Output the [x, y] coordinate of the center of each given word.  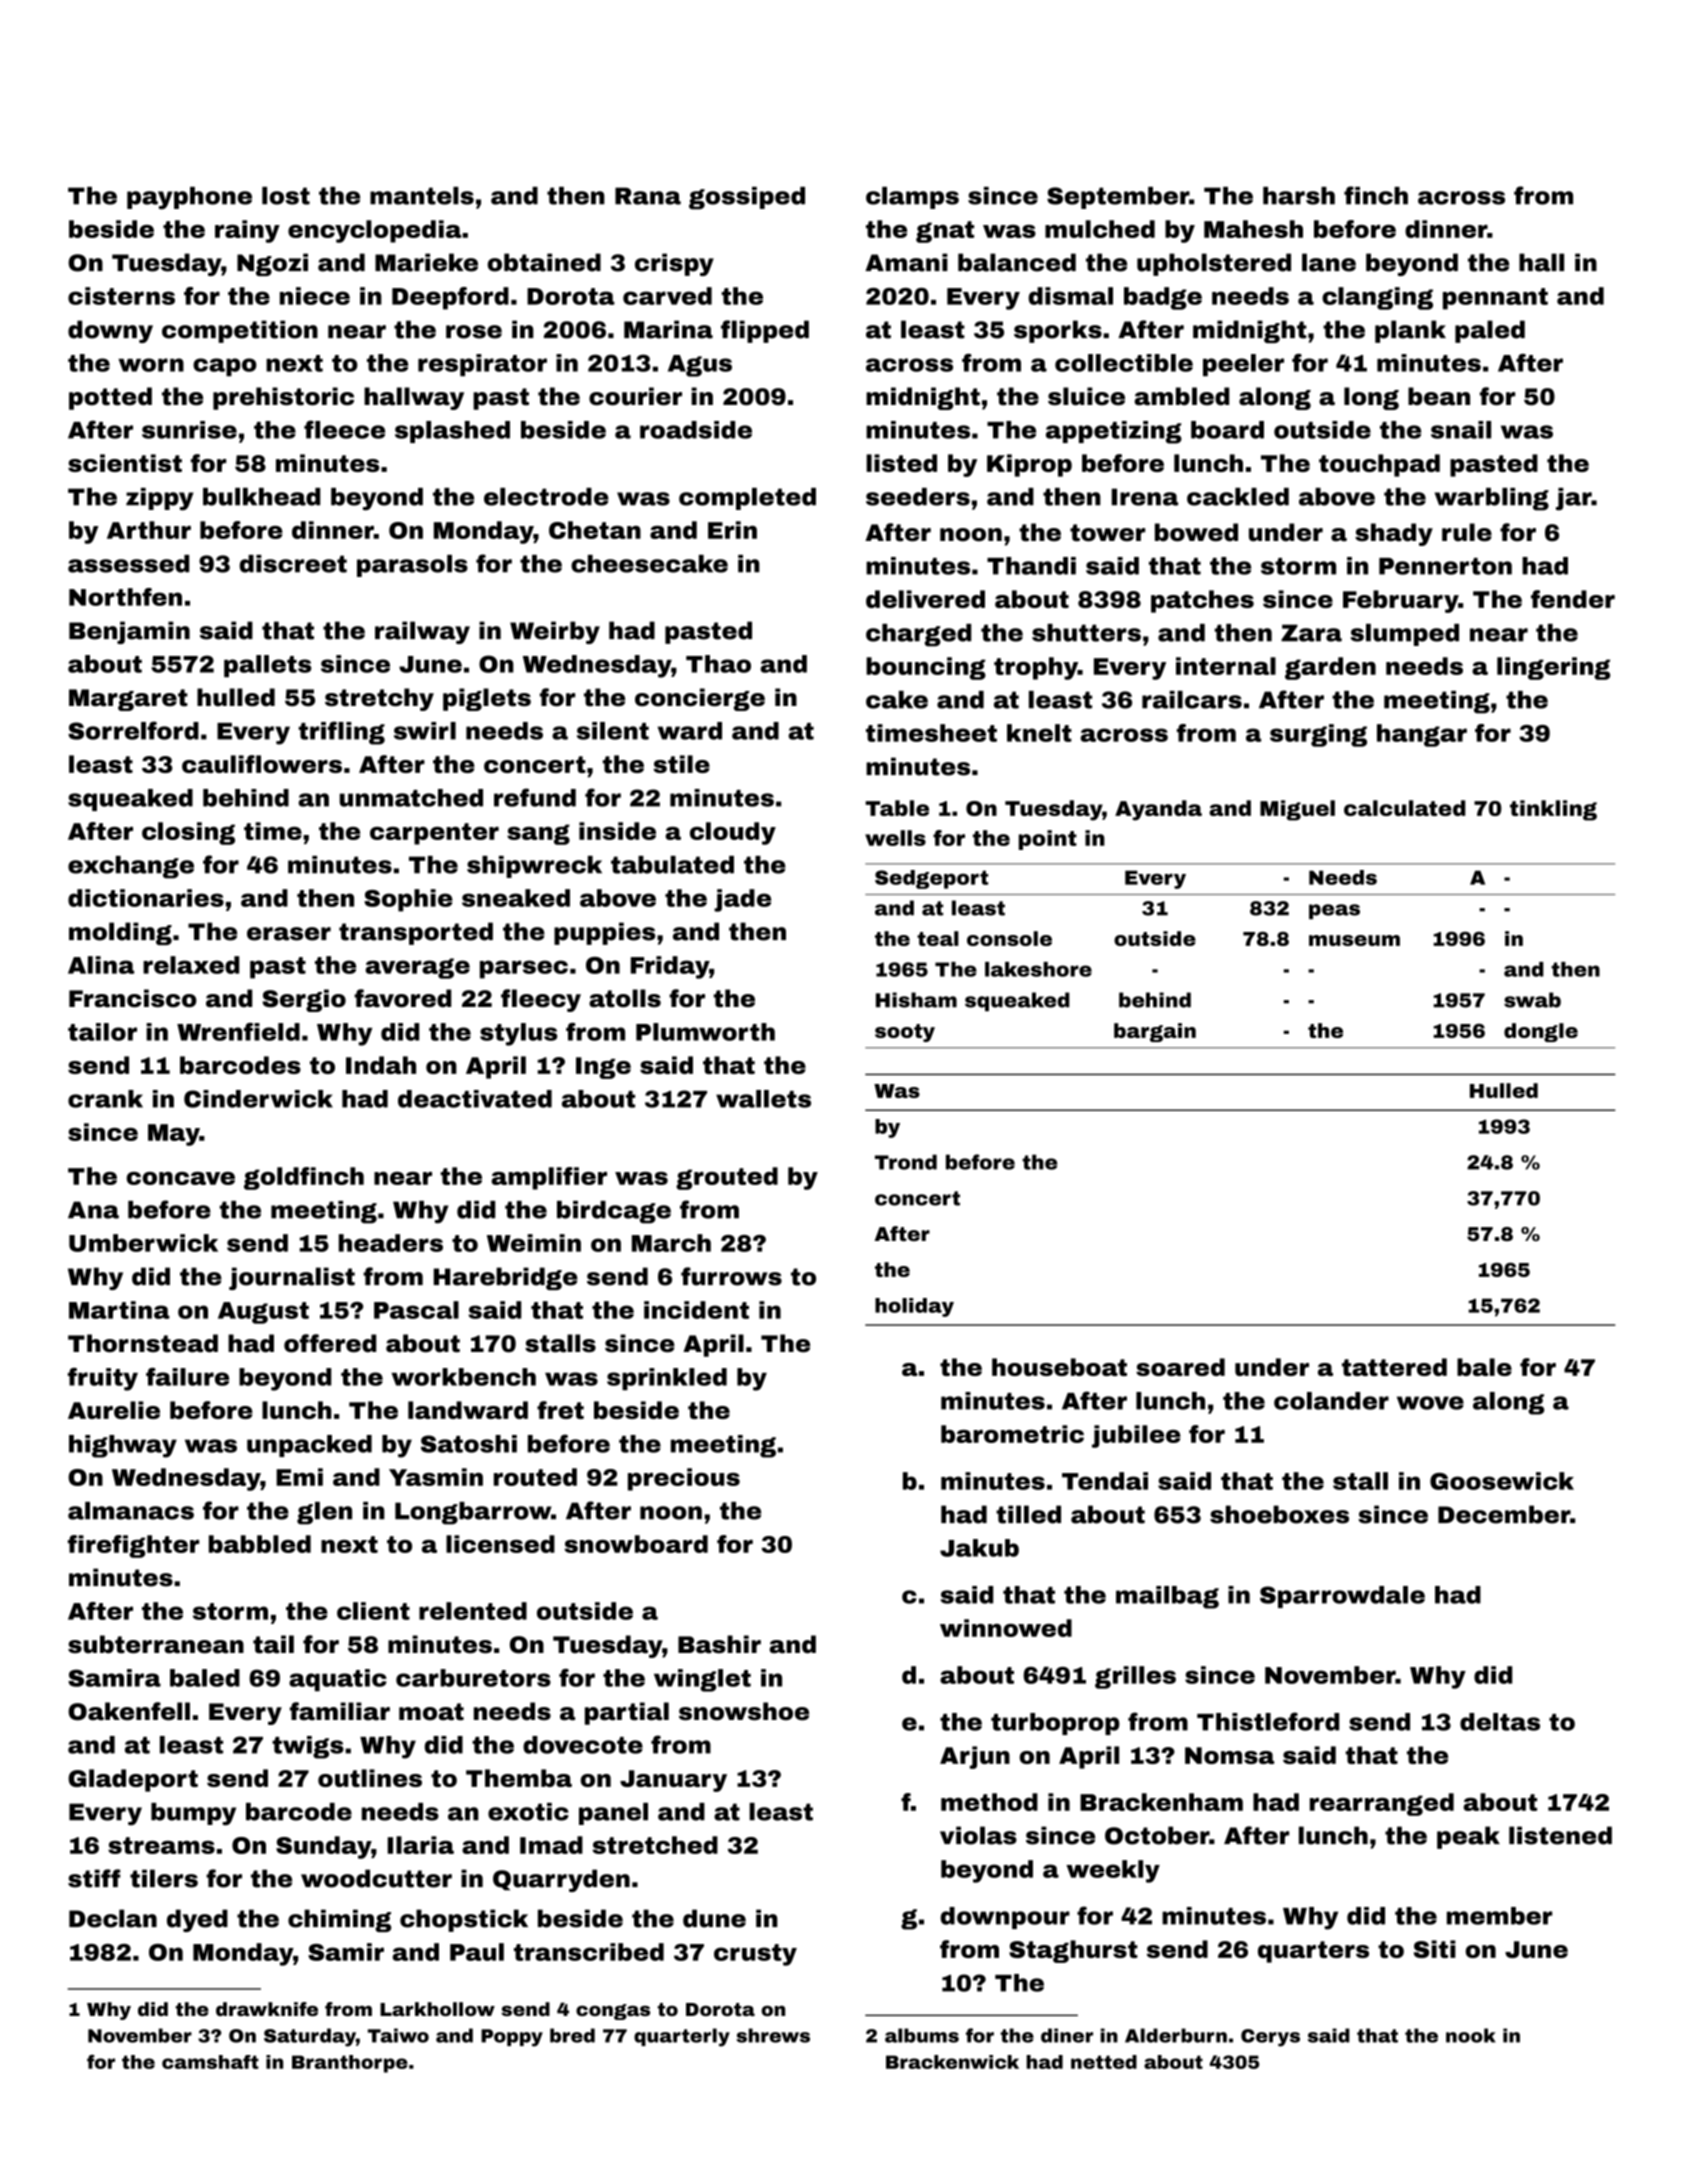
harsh [1299, 196]
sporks [1058, 331]
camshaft [210, 2062]
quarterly [682, 2037]
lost [286, 196]
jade [742, 900]
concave [181, 1178]
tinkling [1553, 810]
